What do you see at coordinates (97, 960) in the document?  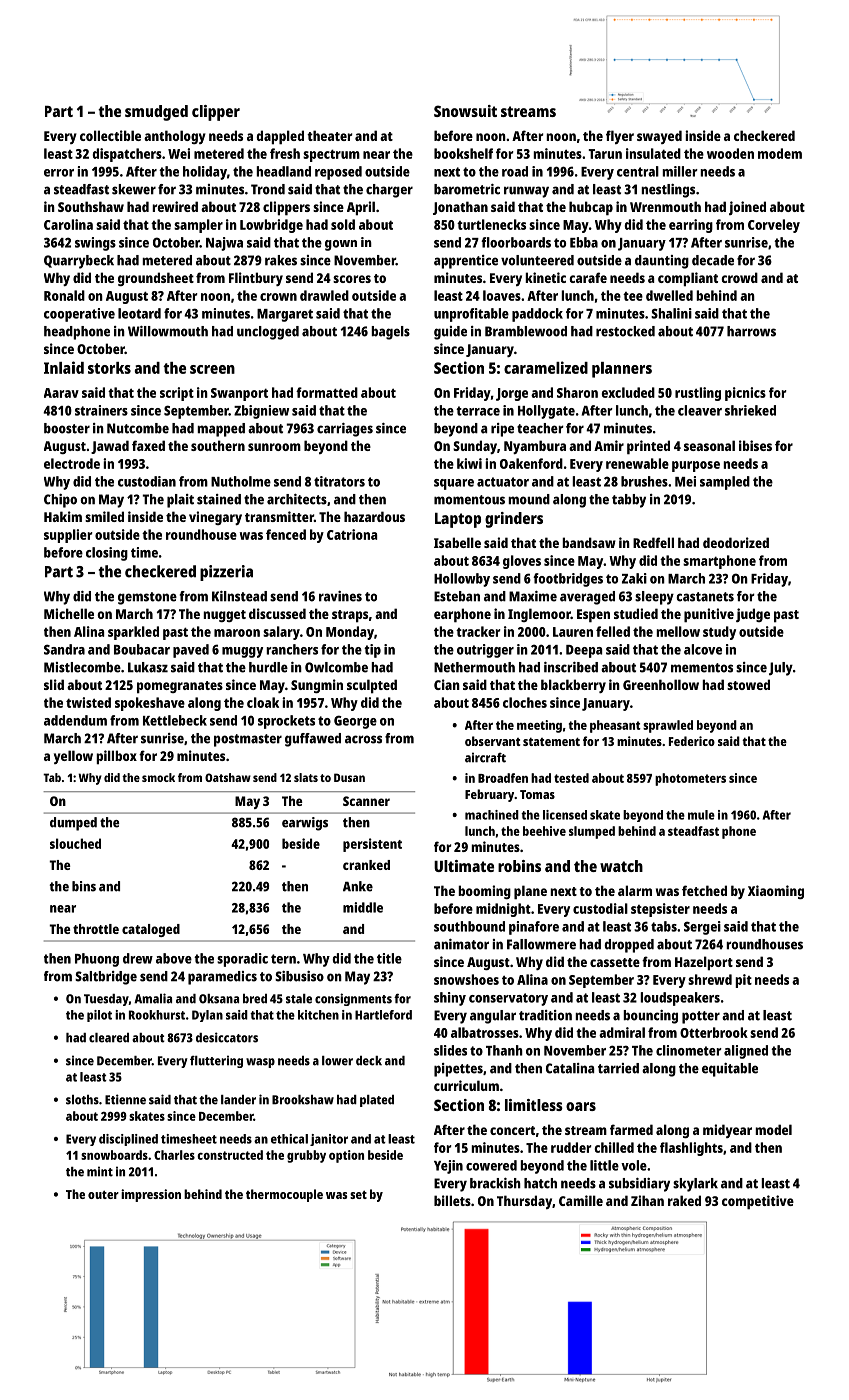 I see `Phuong` at bounding box center [97, 960].
